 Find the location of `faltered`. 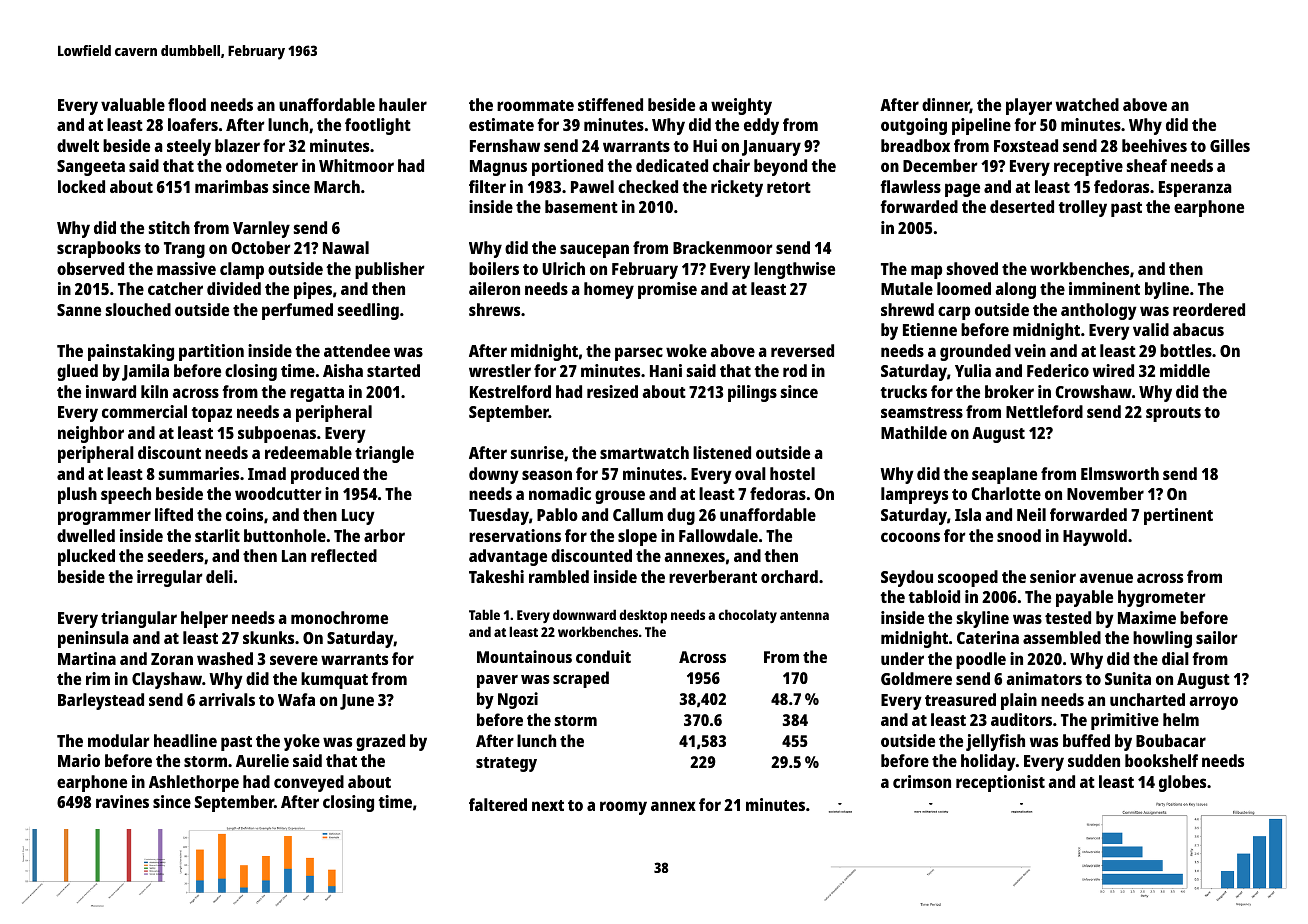

faltered is located at coordinates (498, 804).
